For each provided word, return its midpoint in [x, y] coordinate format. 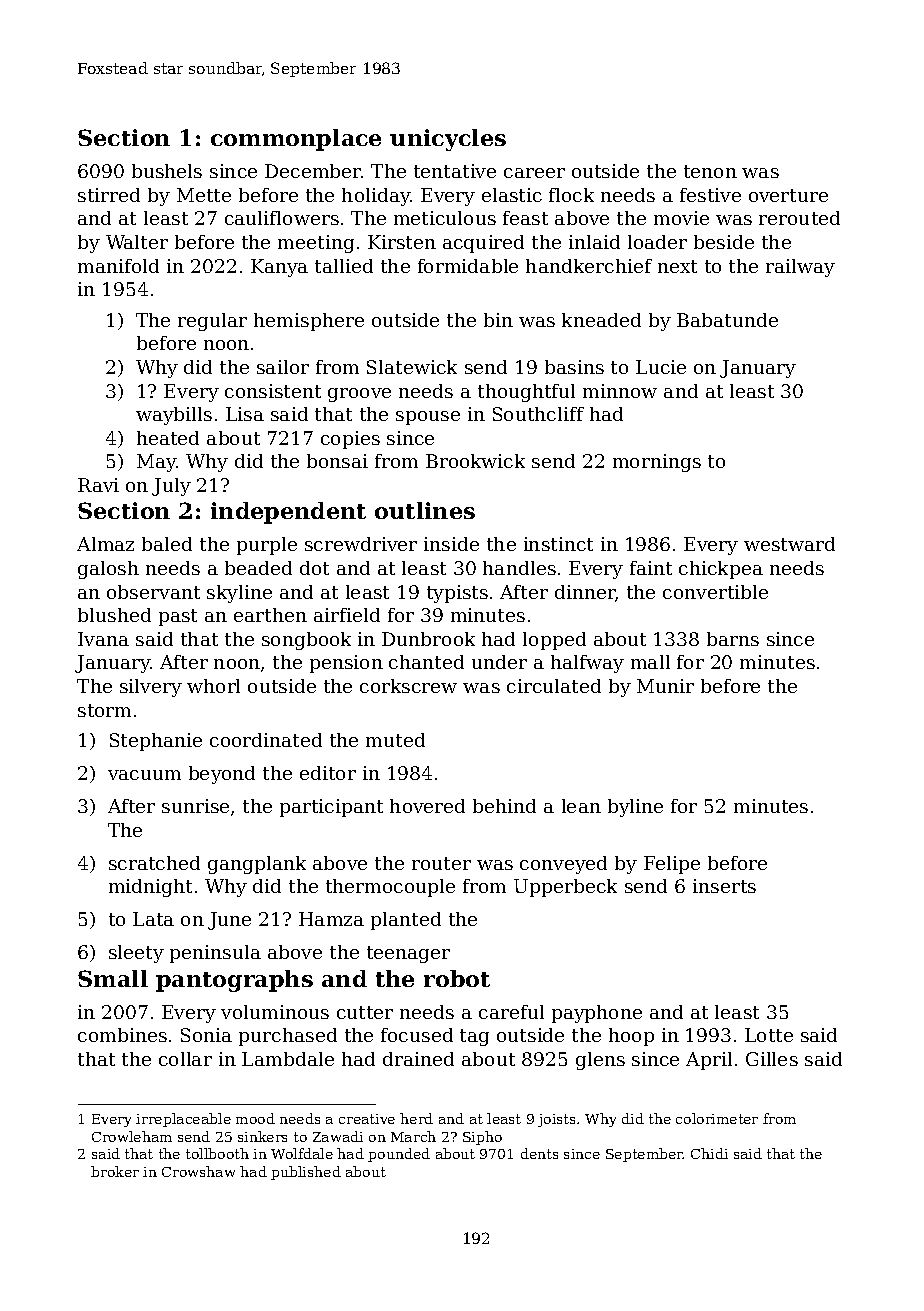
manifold [118, 266]
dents [539, 1153]
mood [255, 1118]
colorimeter [717, 1118]
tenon [710, 171]
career [534, 173]
